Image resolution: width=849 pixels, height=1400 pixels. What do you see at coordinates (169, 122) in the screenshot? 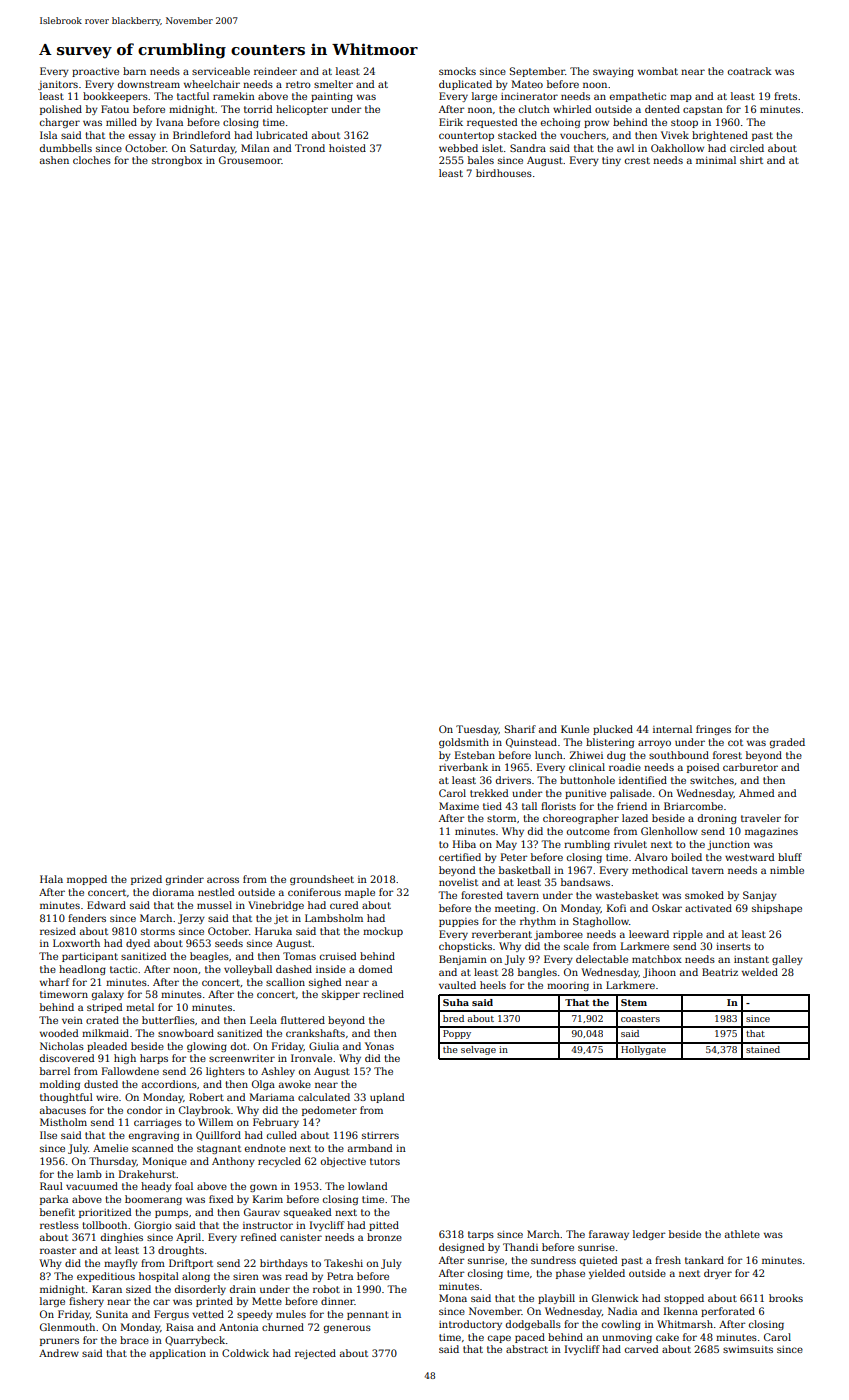
I see `Ivana` at bounding box center [169, 122].
